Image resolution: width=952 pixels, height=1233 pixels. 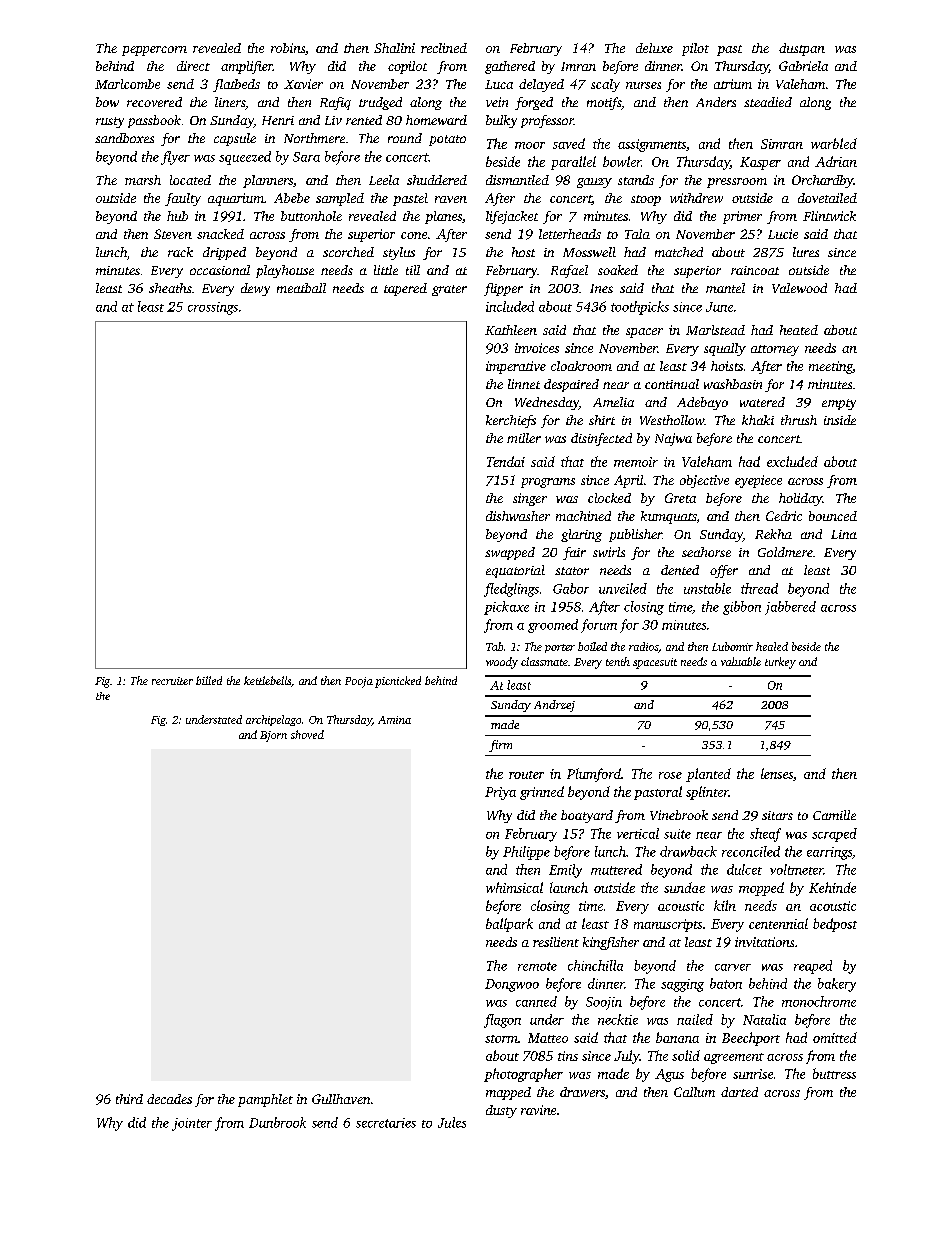 What do you see at coordinates (506, 461) in the image?
I see `Tendai` at bounding box center [506, 461].
